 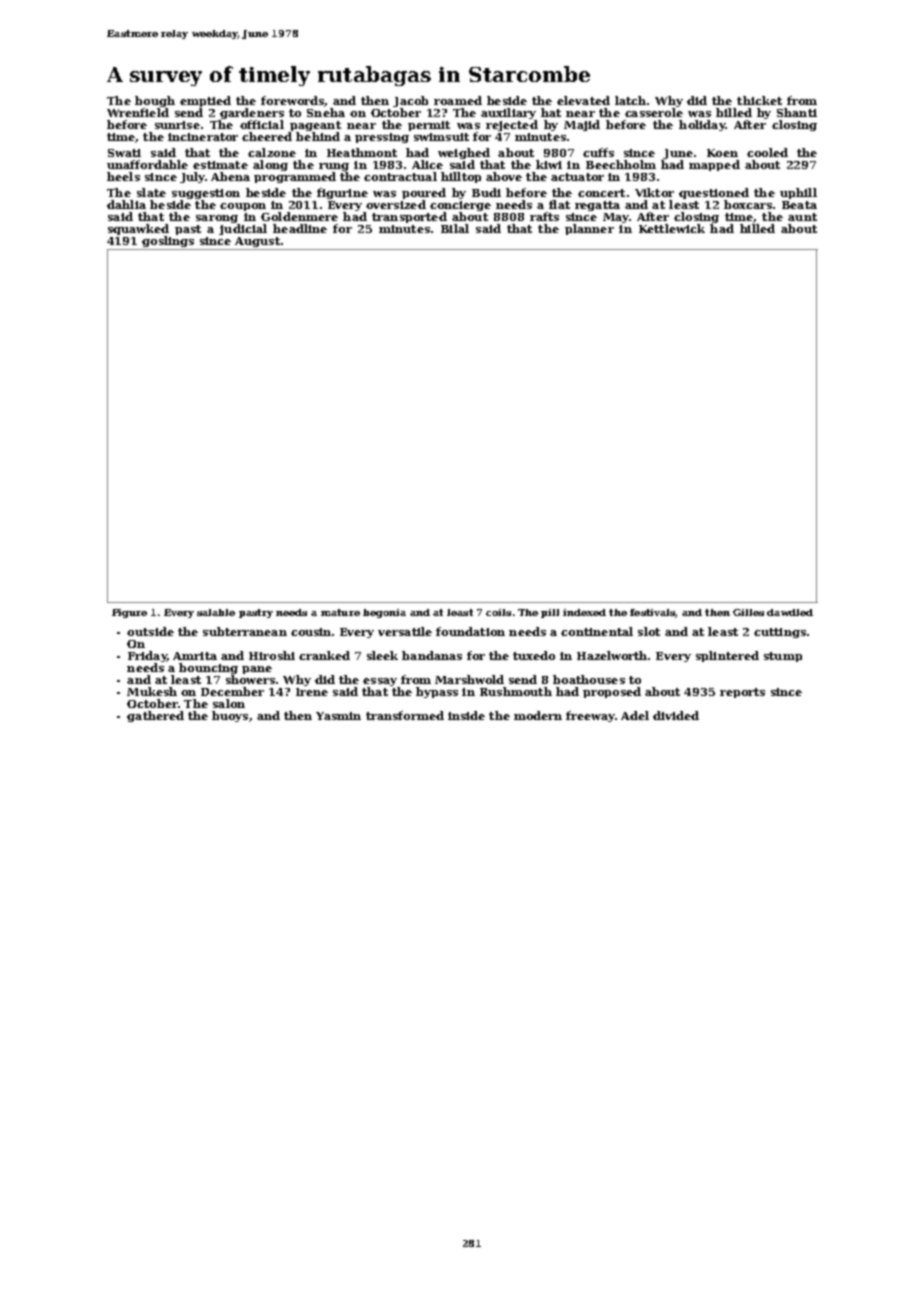 I want to click on gathered, so click(x=155, y=716).
